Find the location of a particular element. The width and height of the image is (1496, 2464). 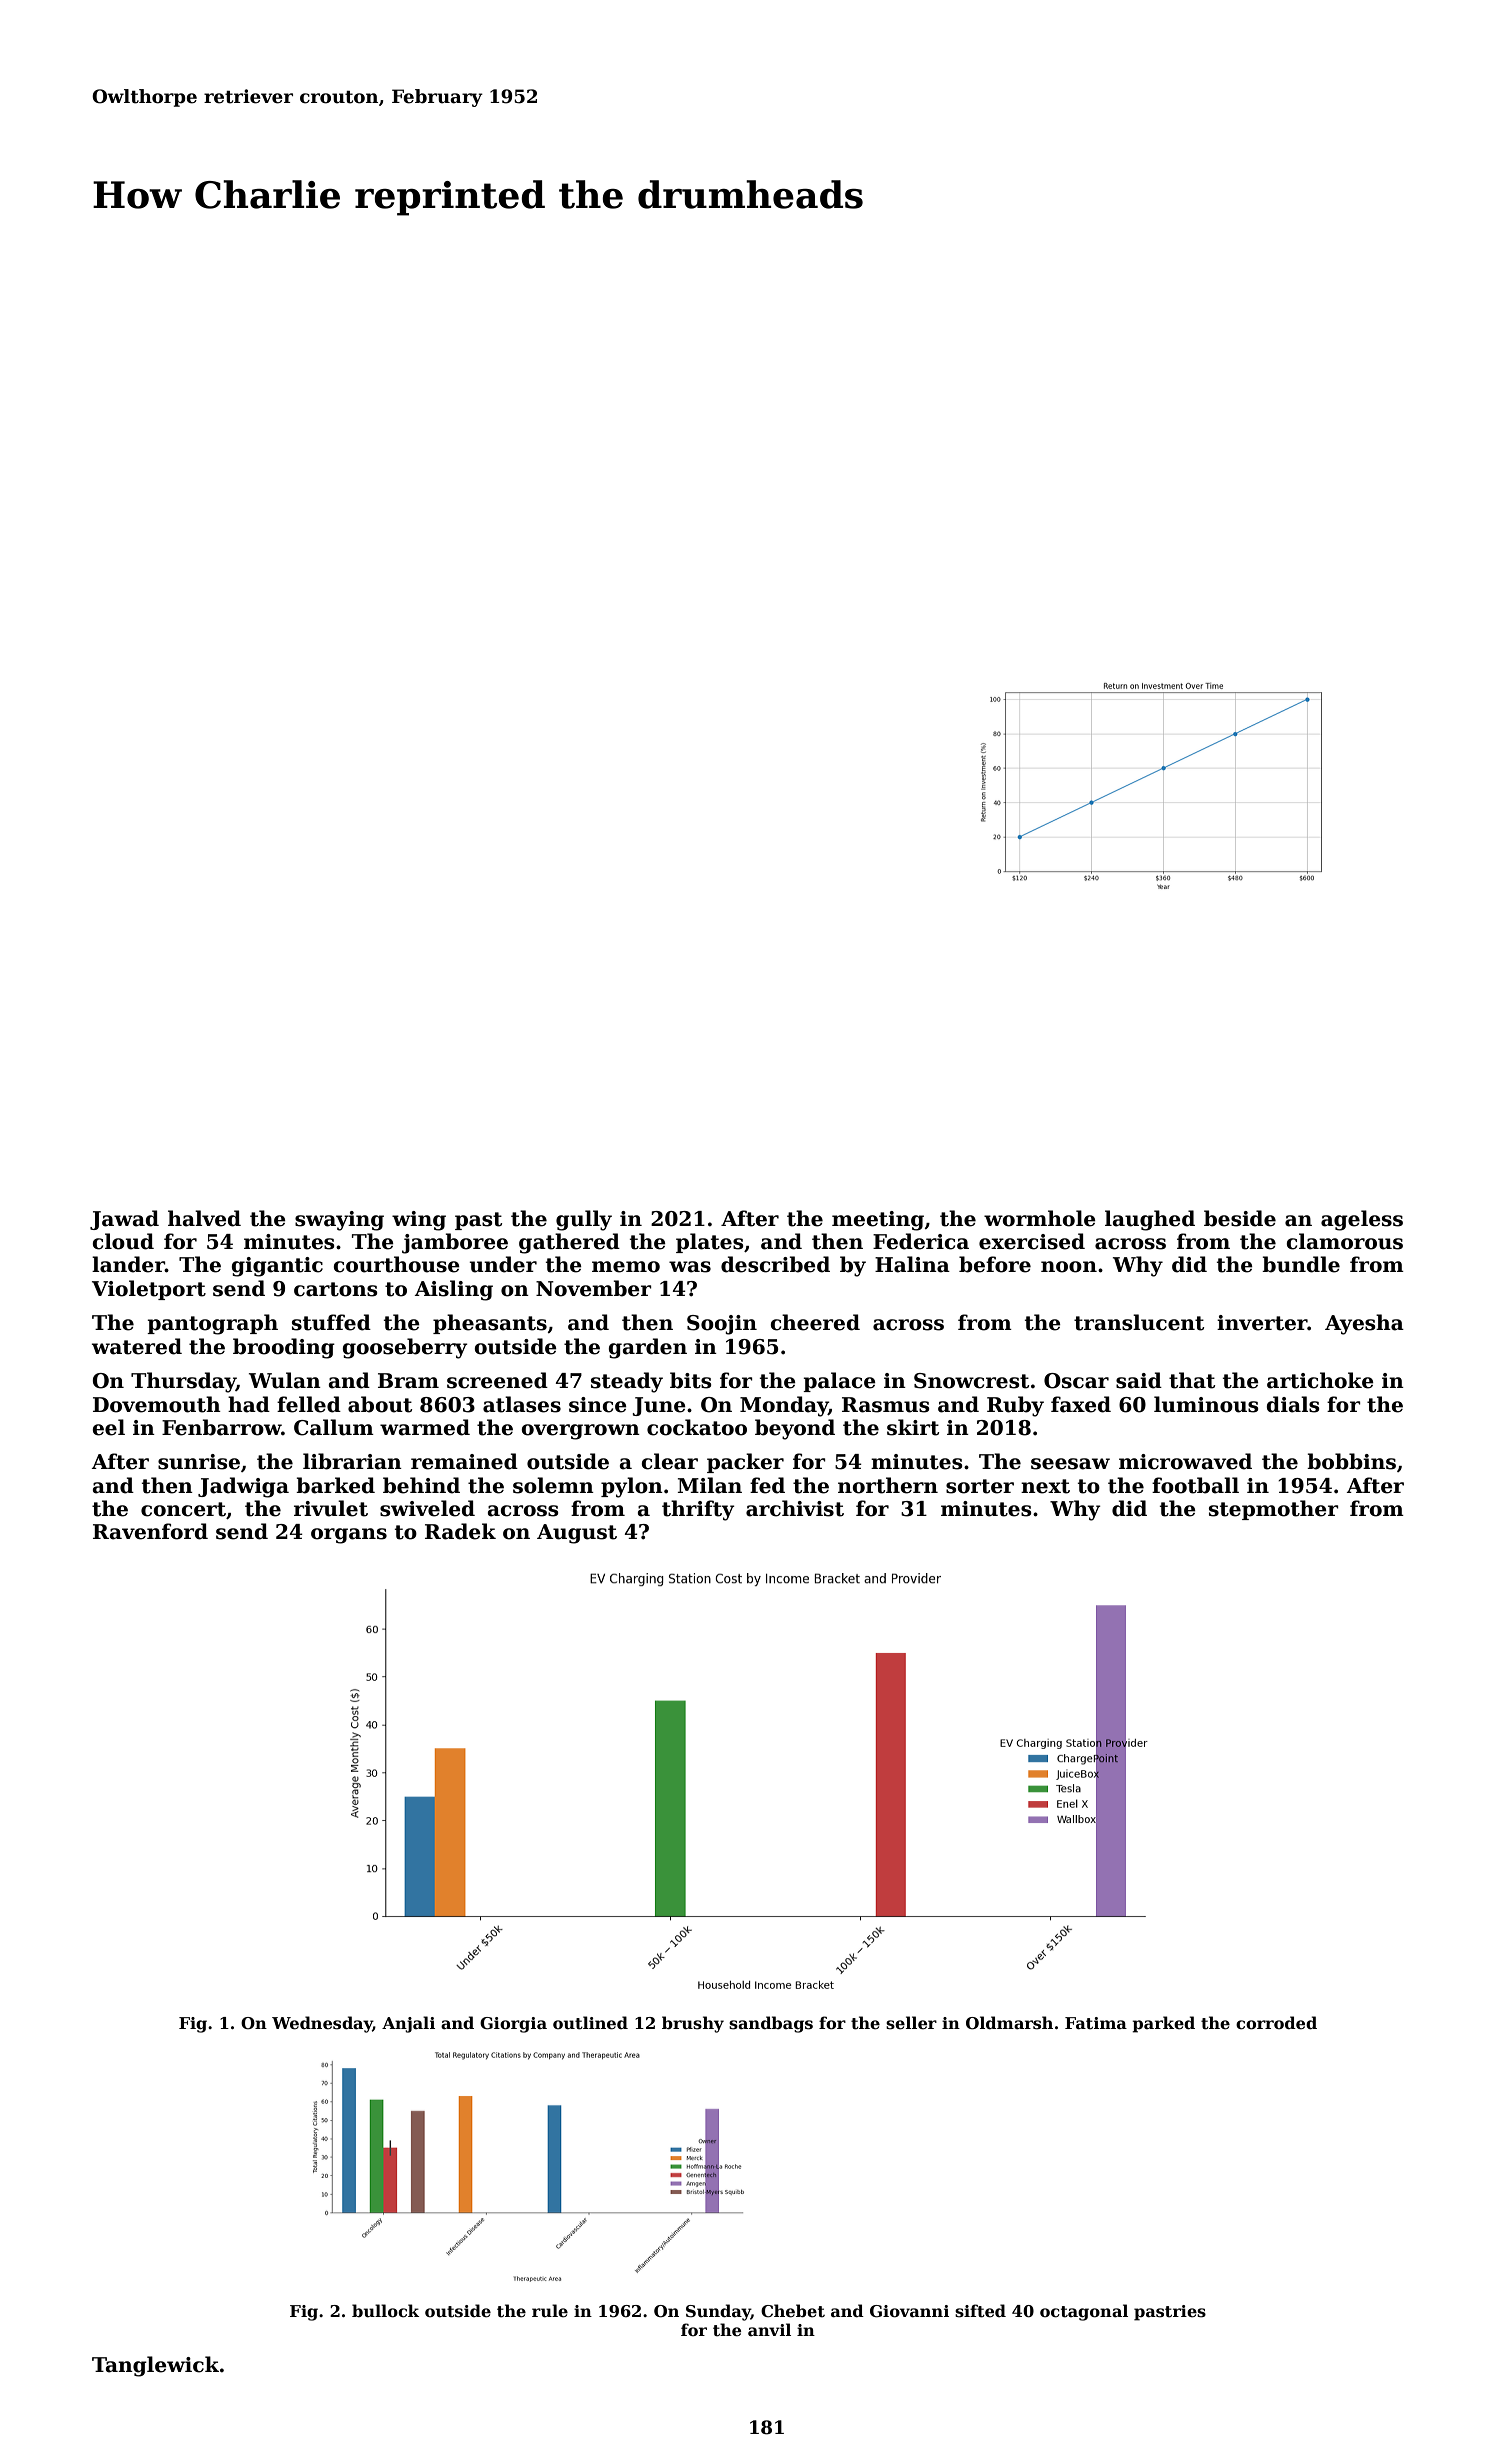

stepmother is located at coordinates (1274, 1510).
